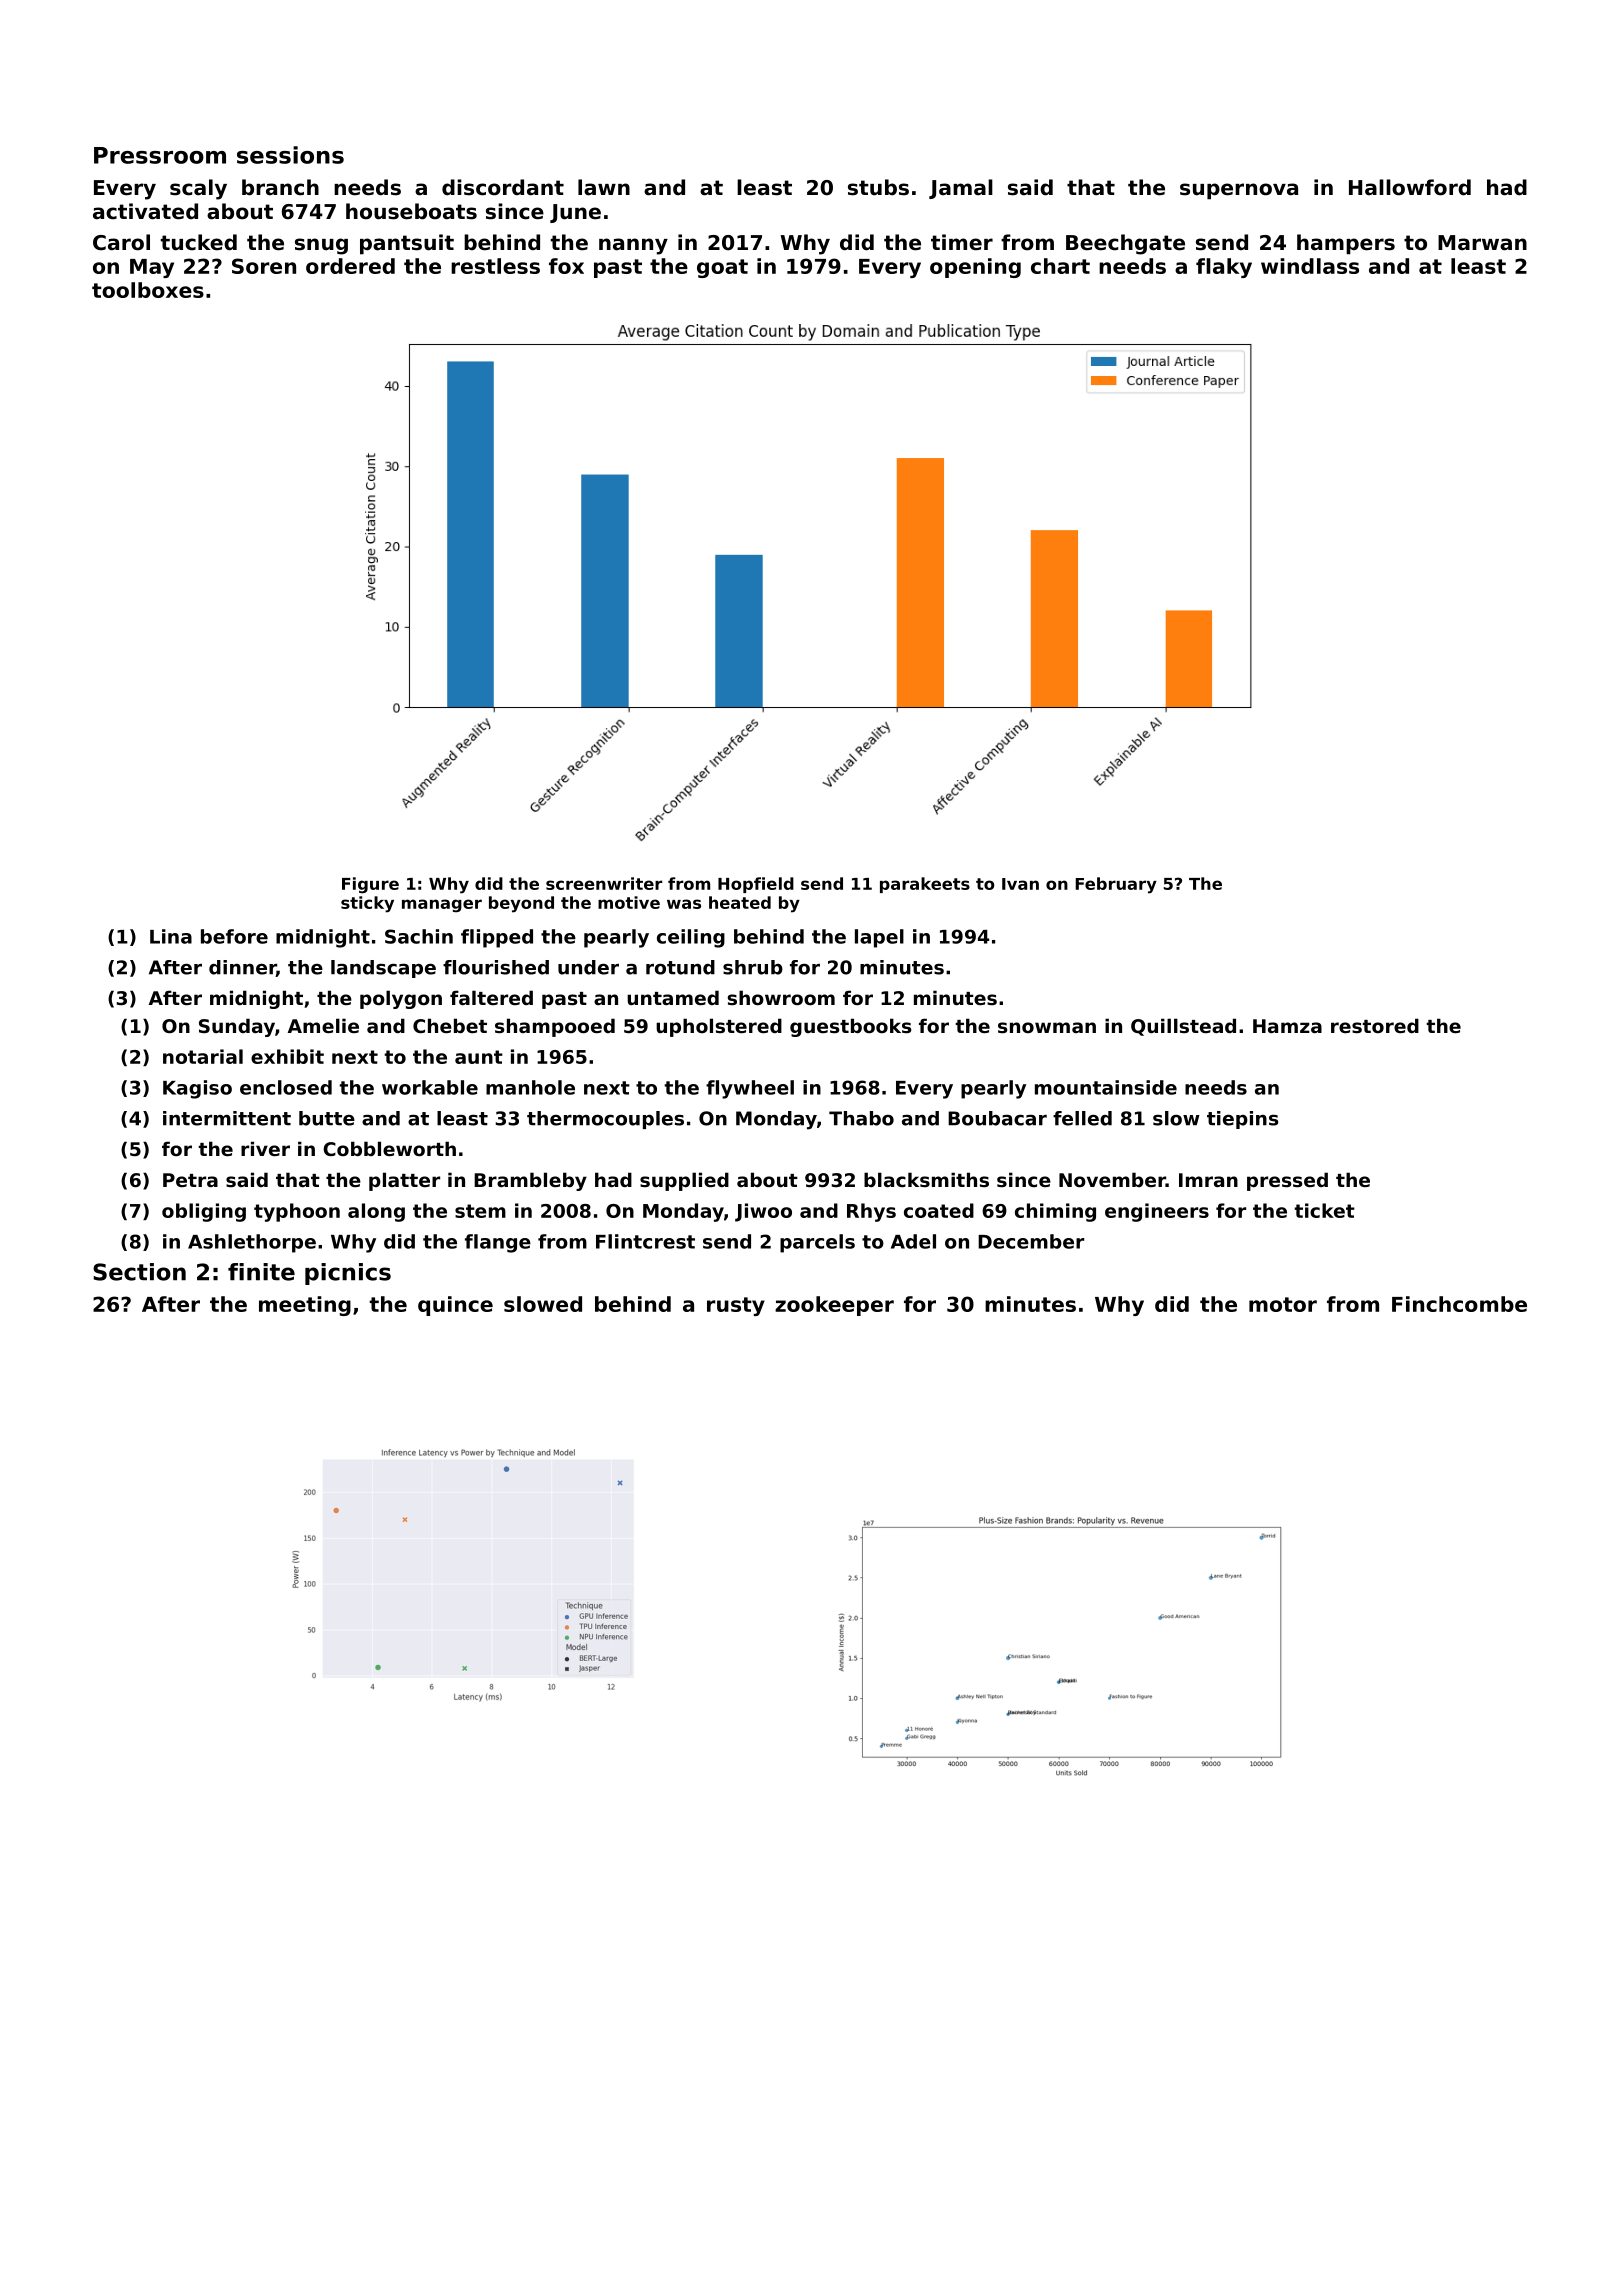 This screenshot has height=2292, width=1620. I want to click on picnics, so click(348, 1274).
